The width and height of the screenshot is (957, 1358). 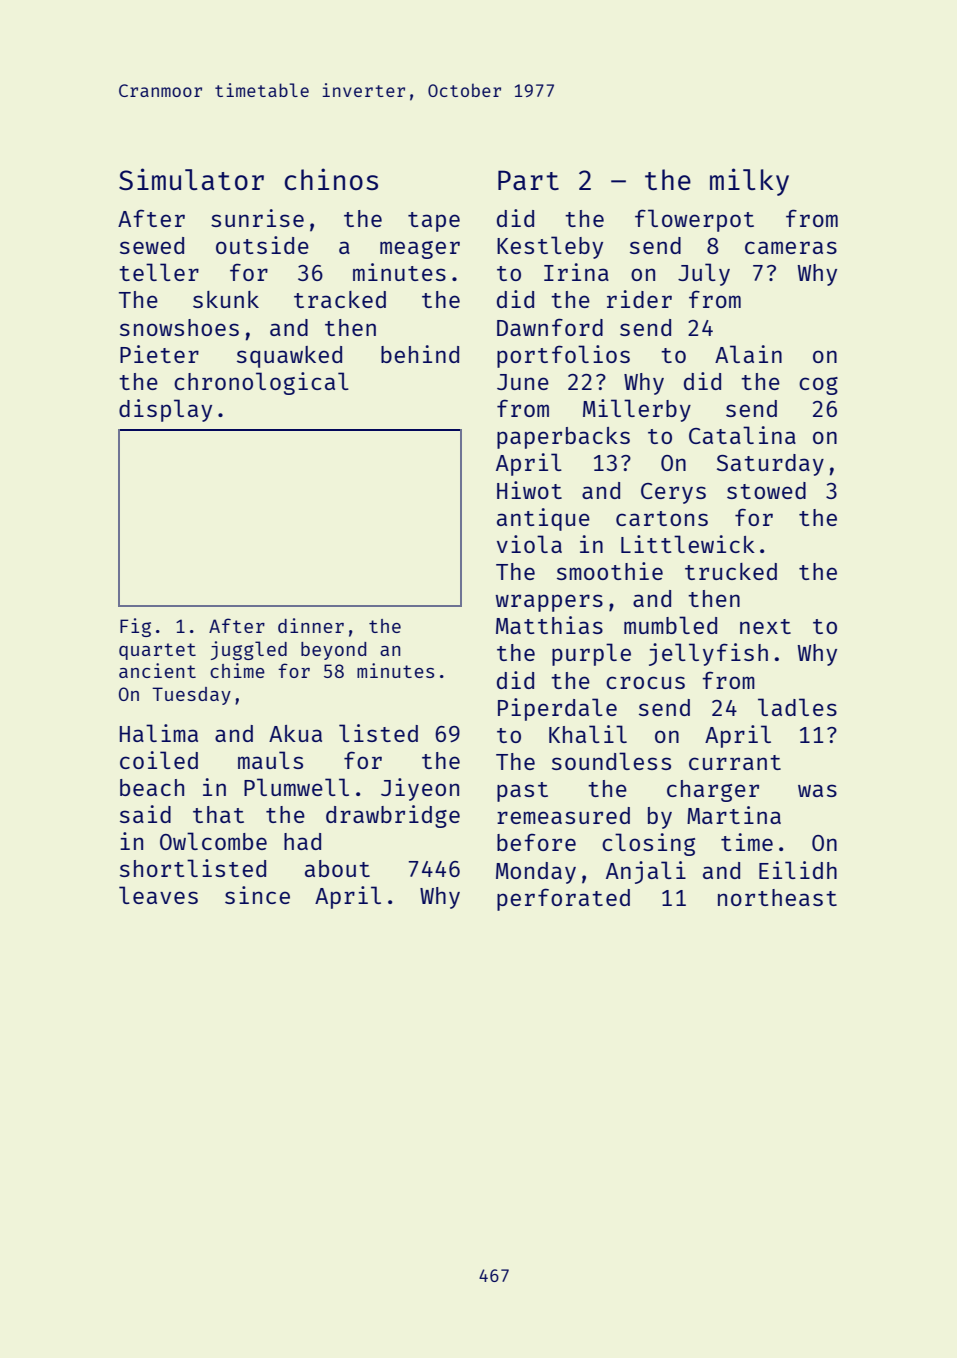 What do you see at coordinates (529, 490) in the screenshot?
I see `Hiwot` at bounding box center [529, 490].
